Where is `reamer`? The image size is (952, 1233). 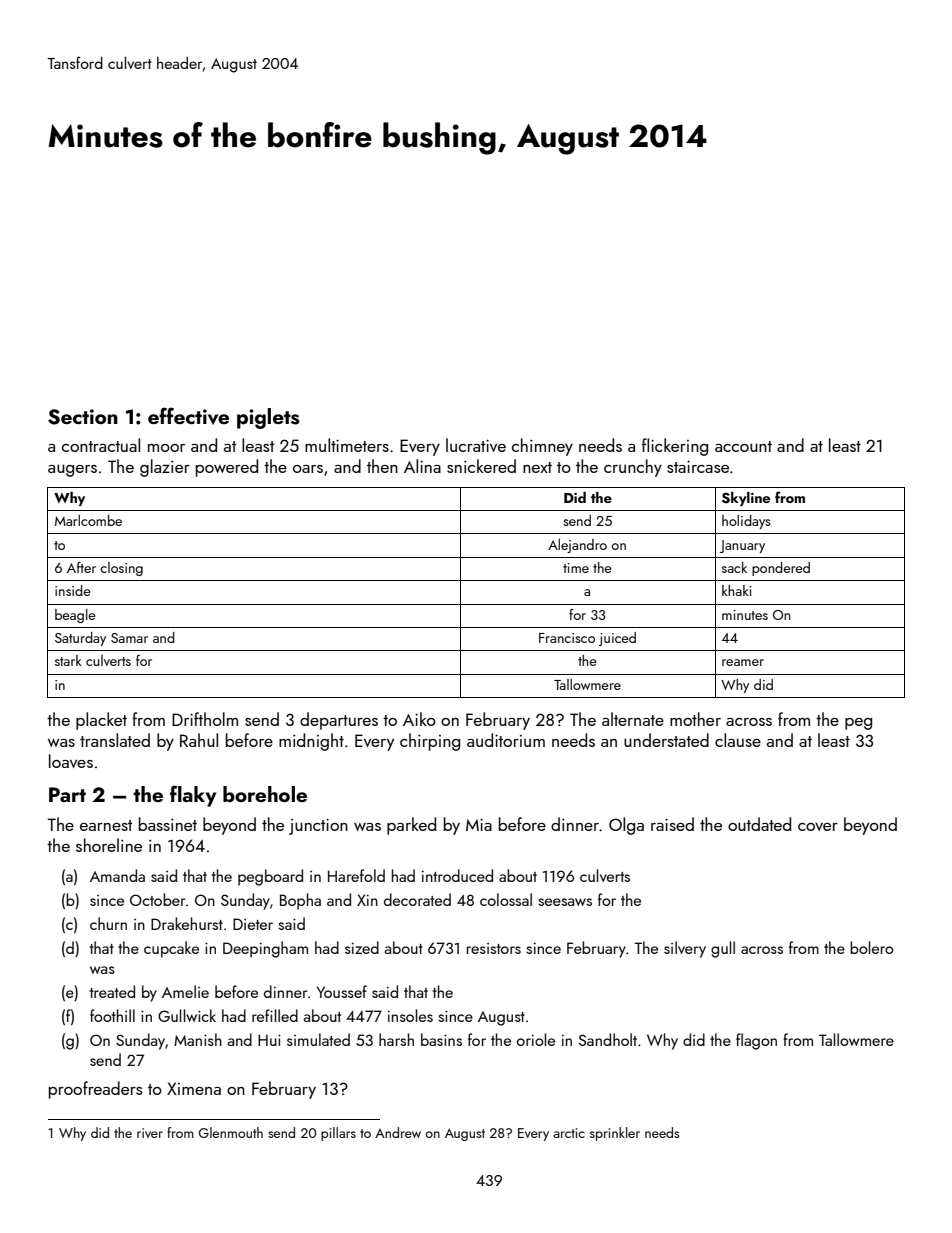
reamer is located at coordinates (743, 662).
